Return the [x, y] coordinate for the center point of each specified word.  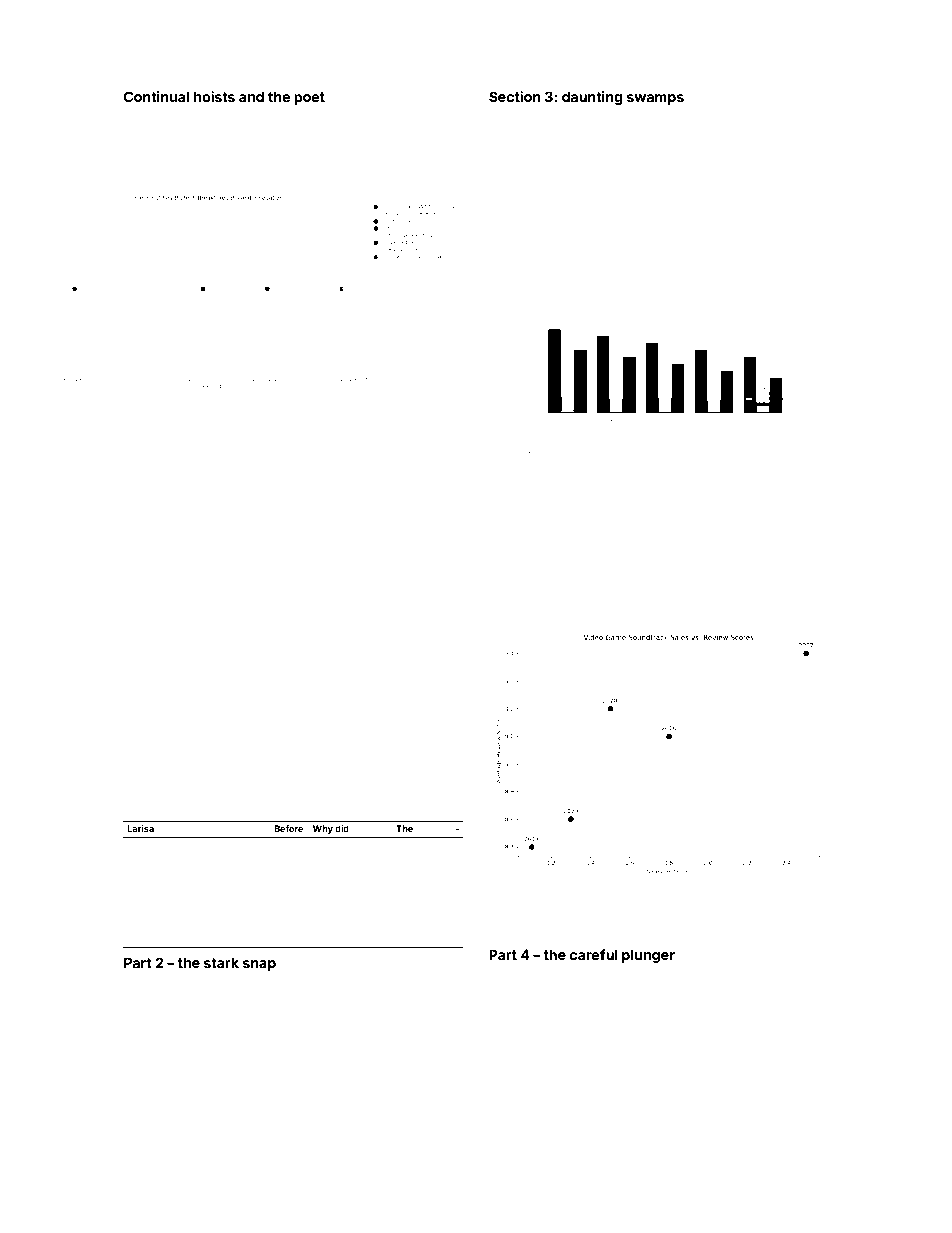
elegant [427, 691]
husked [256, 144]
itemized [241, 596]
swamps [655, 99]
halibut [351, 143]
